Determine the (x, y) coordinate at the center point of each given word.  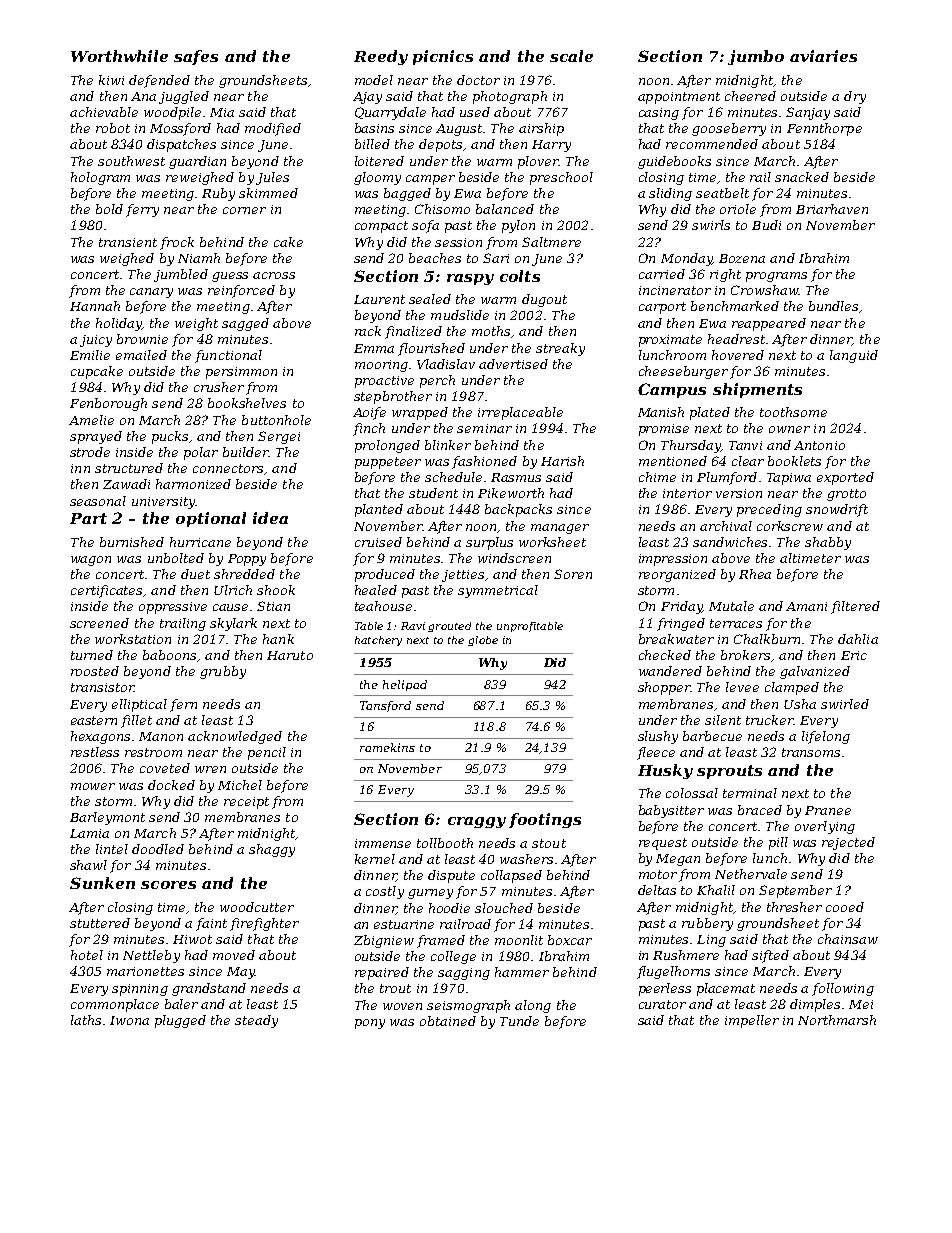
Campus (672, 390)
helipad (405, 685)
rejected (848, 843)
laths (86, 1020)
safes (196, 57)
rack (368, 331)
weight (196, 324)
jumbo (756, 57)
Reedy (381, 57)
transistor (102, 687)
